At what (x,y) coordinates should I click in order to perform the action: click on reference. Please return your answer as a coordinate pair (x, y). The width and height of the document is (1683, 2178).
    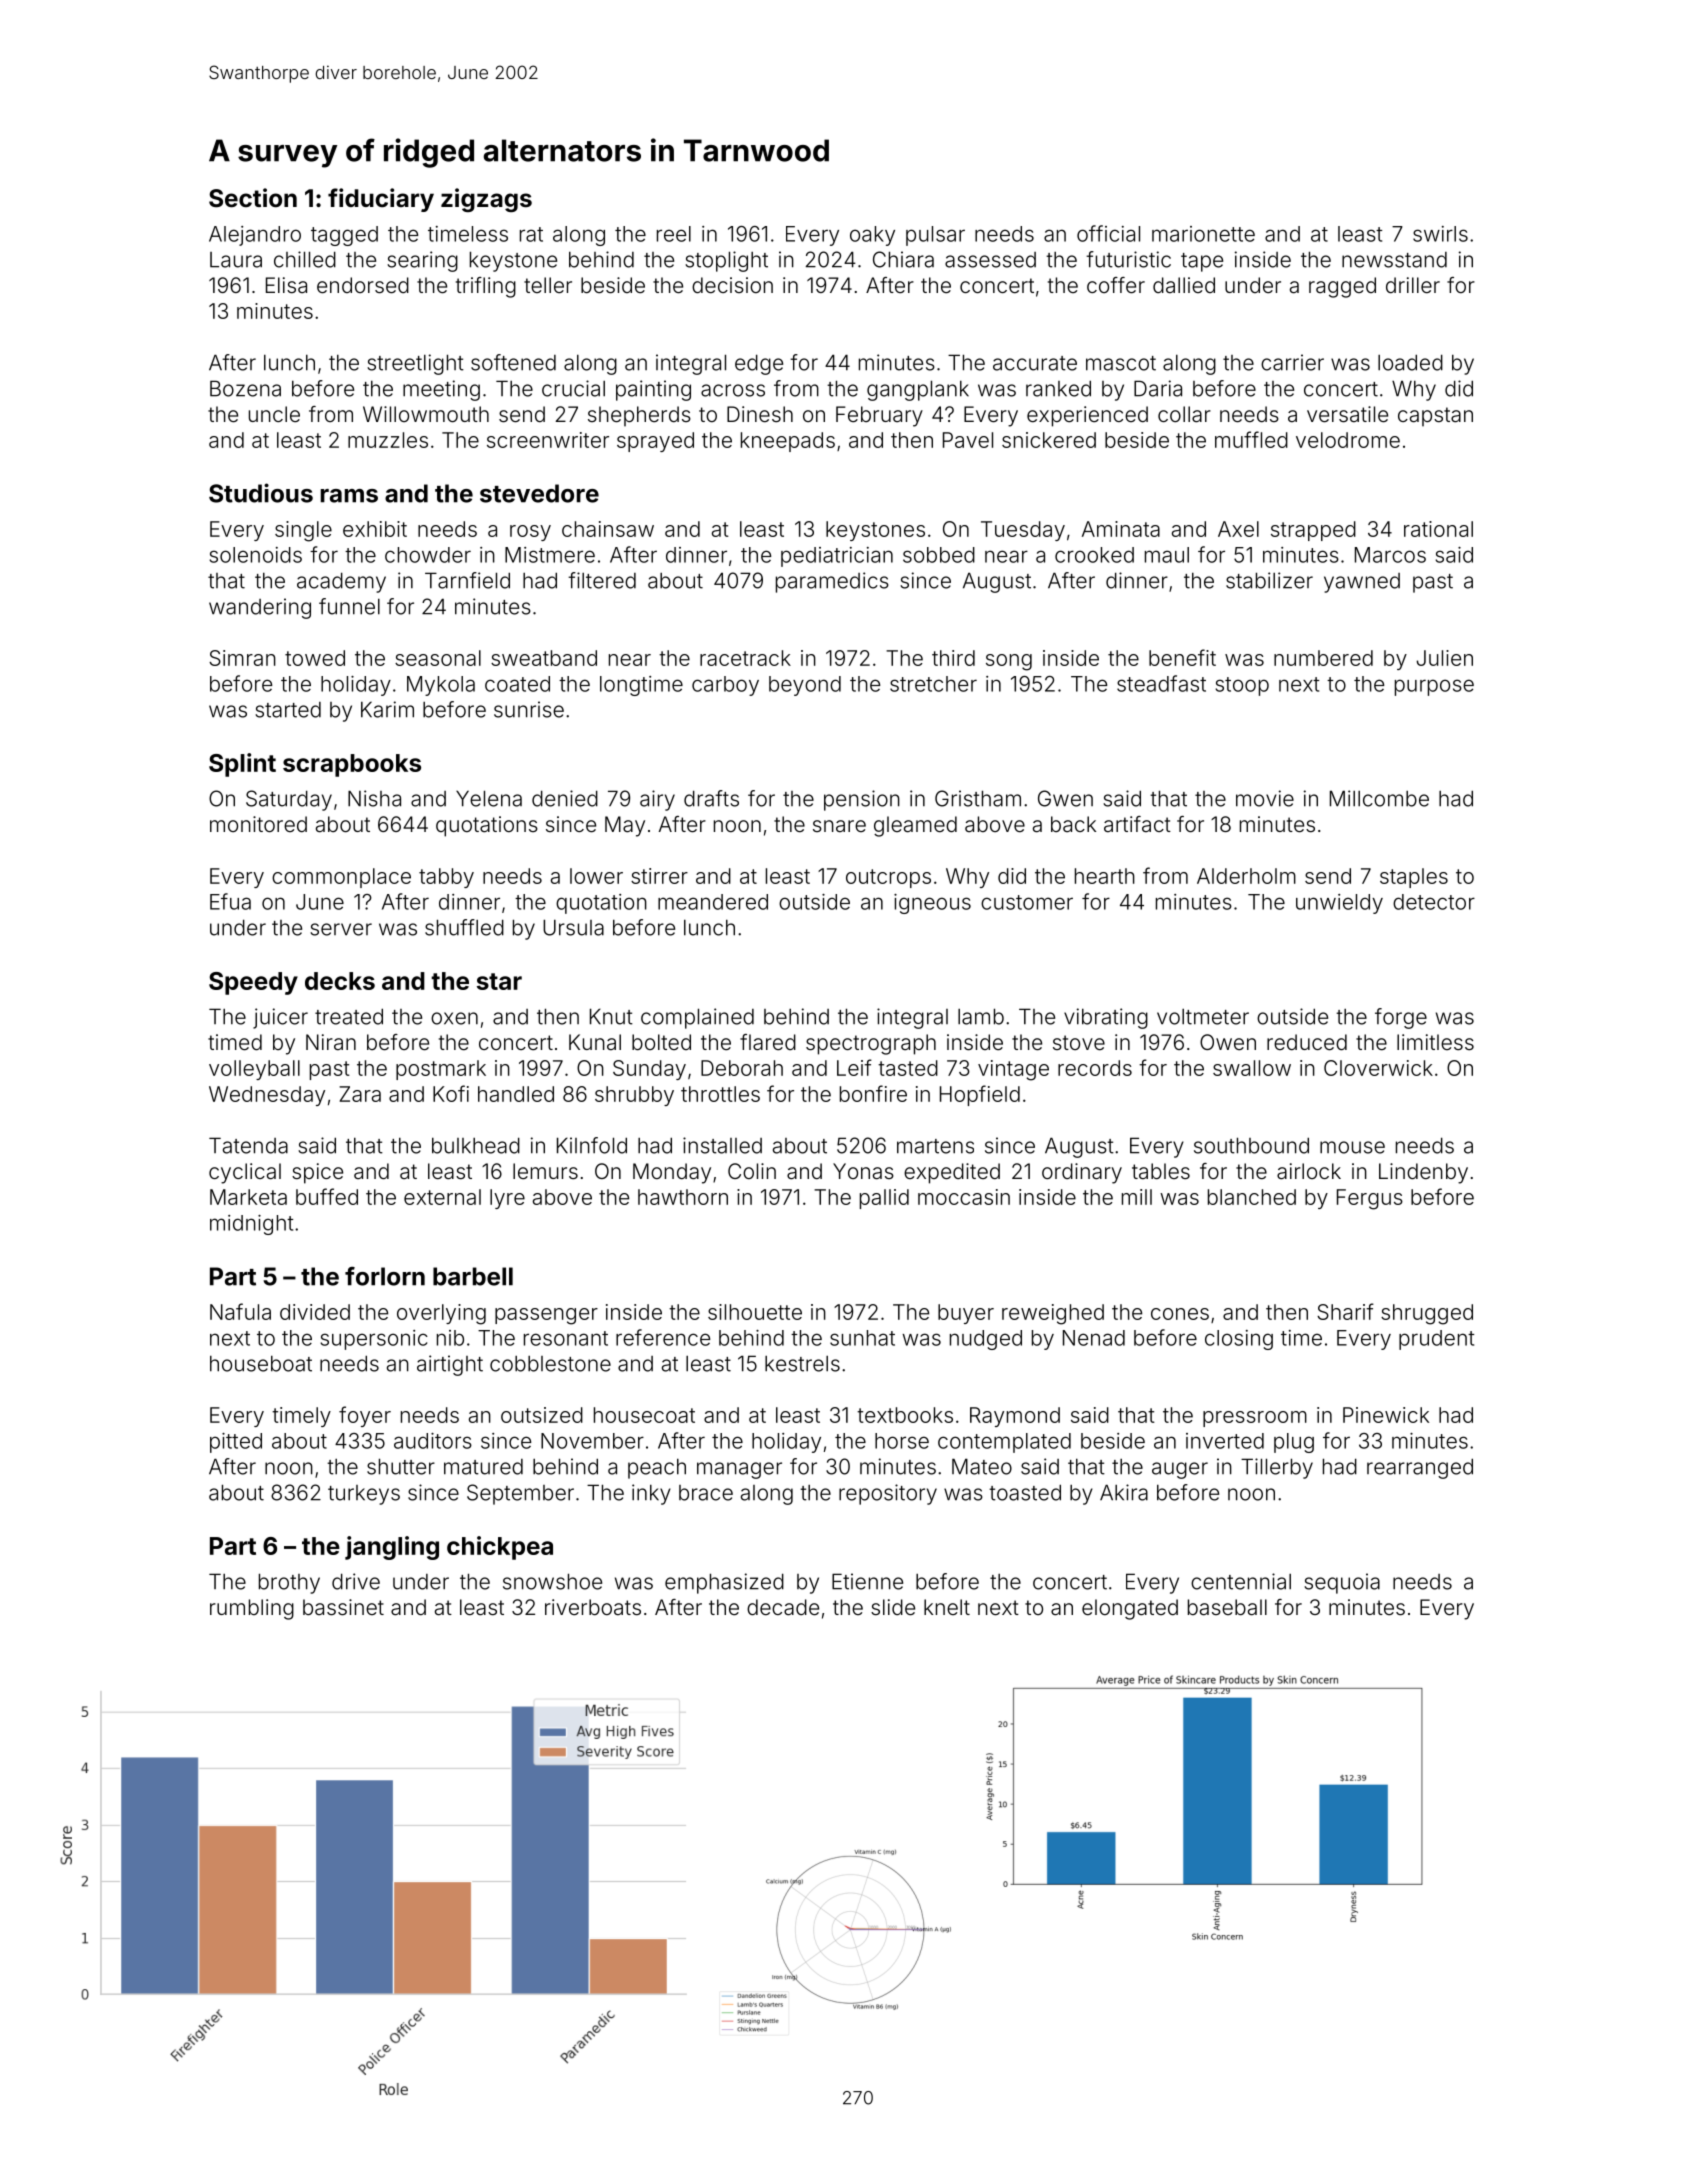
    Looking at the image, I should click on (663, 1337).
